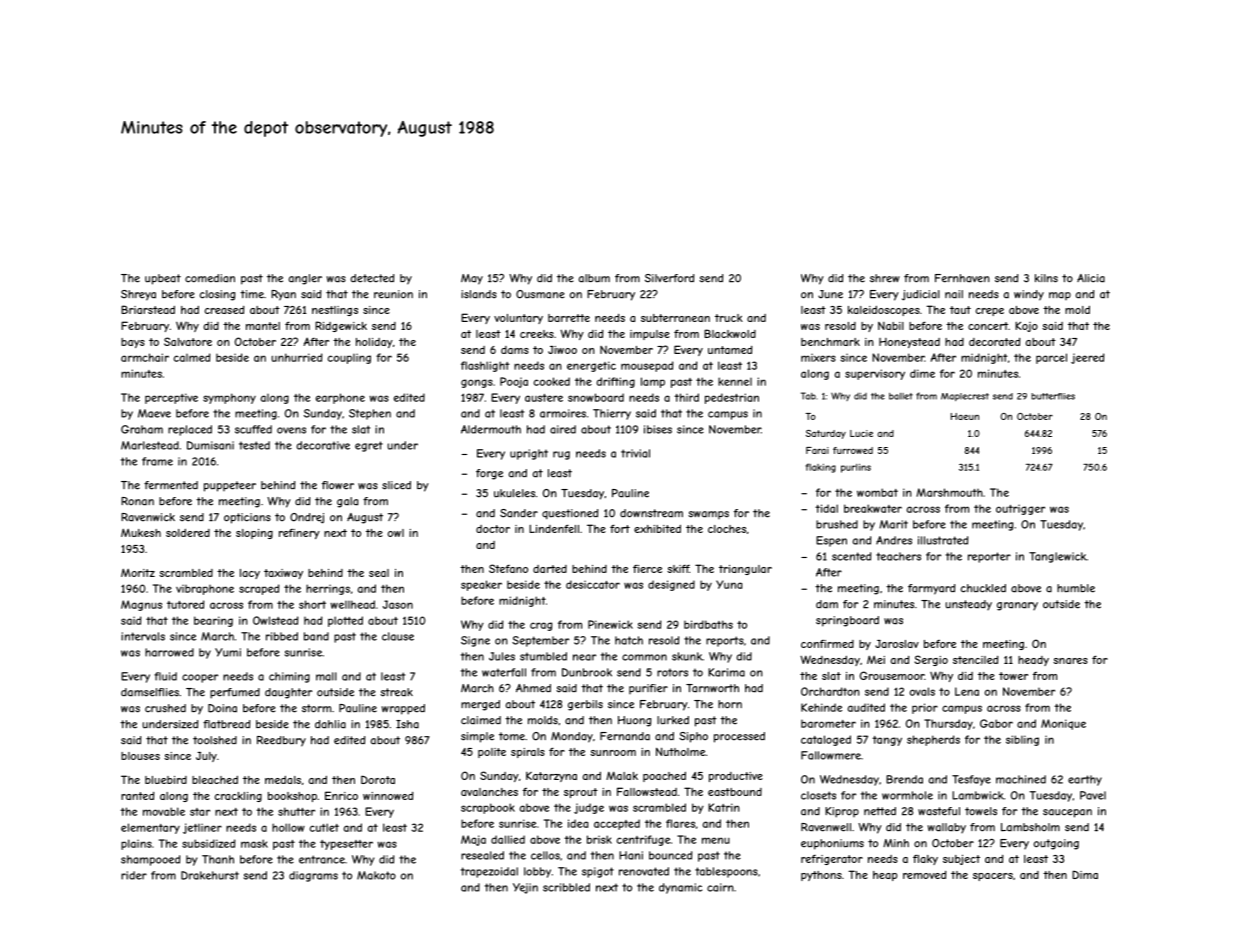  Describe the element at coordinates (680, 888) in the screenshot. I see `dynamic` at that location.
